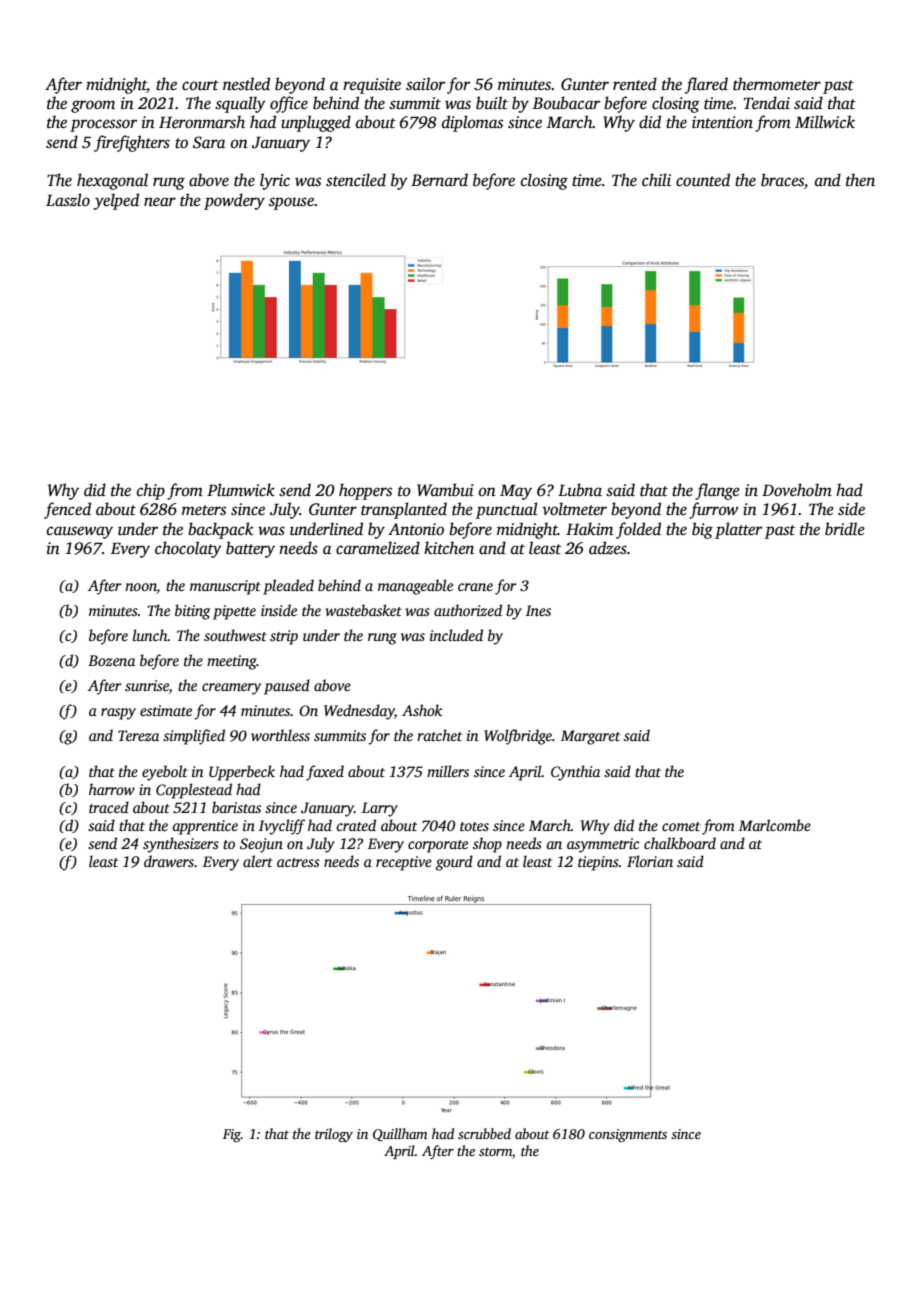 The height and width of the screenshot is (1308, 924). I want to click on trilogy, so click(334, 1135).
